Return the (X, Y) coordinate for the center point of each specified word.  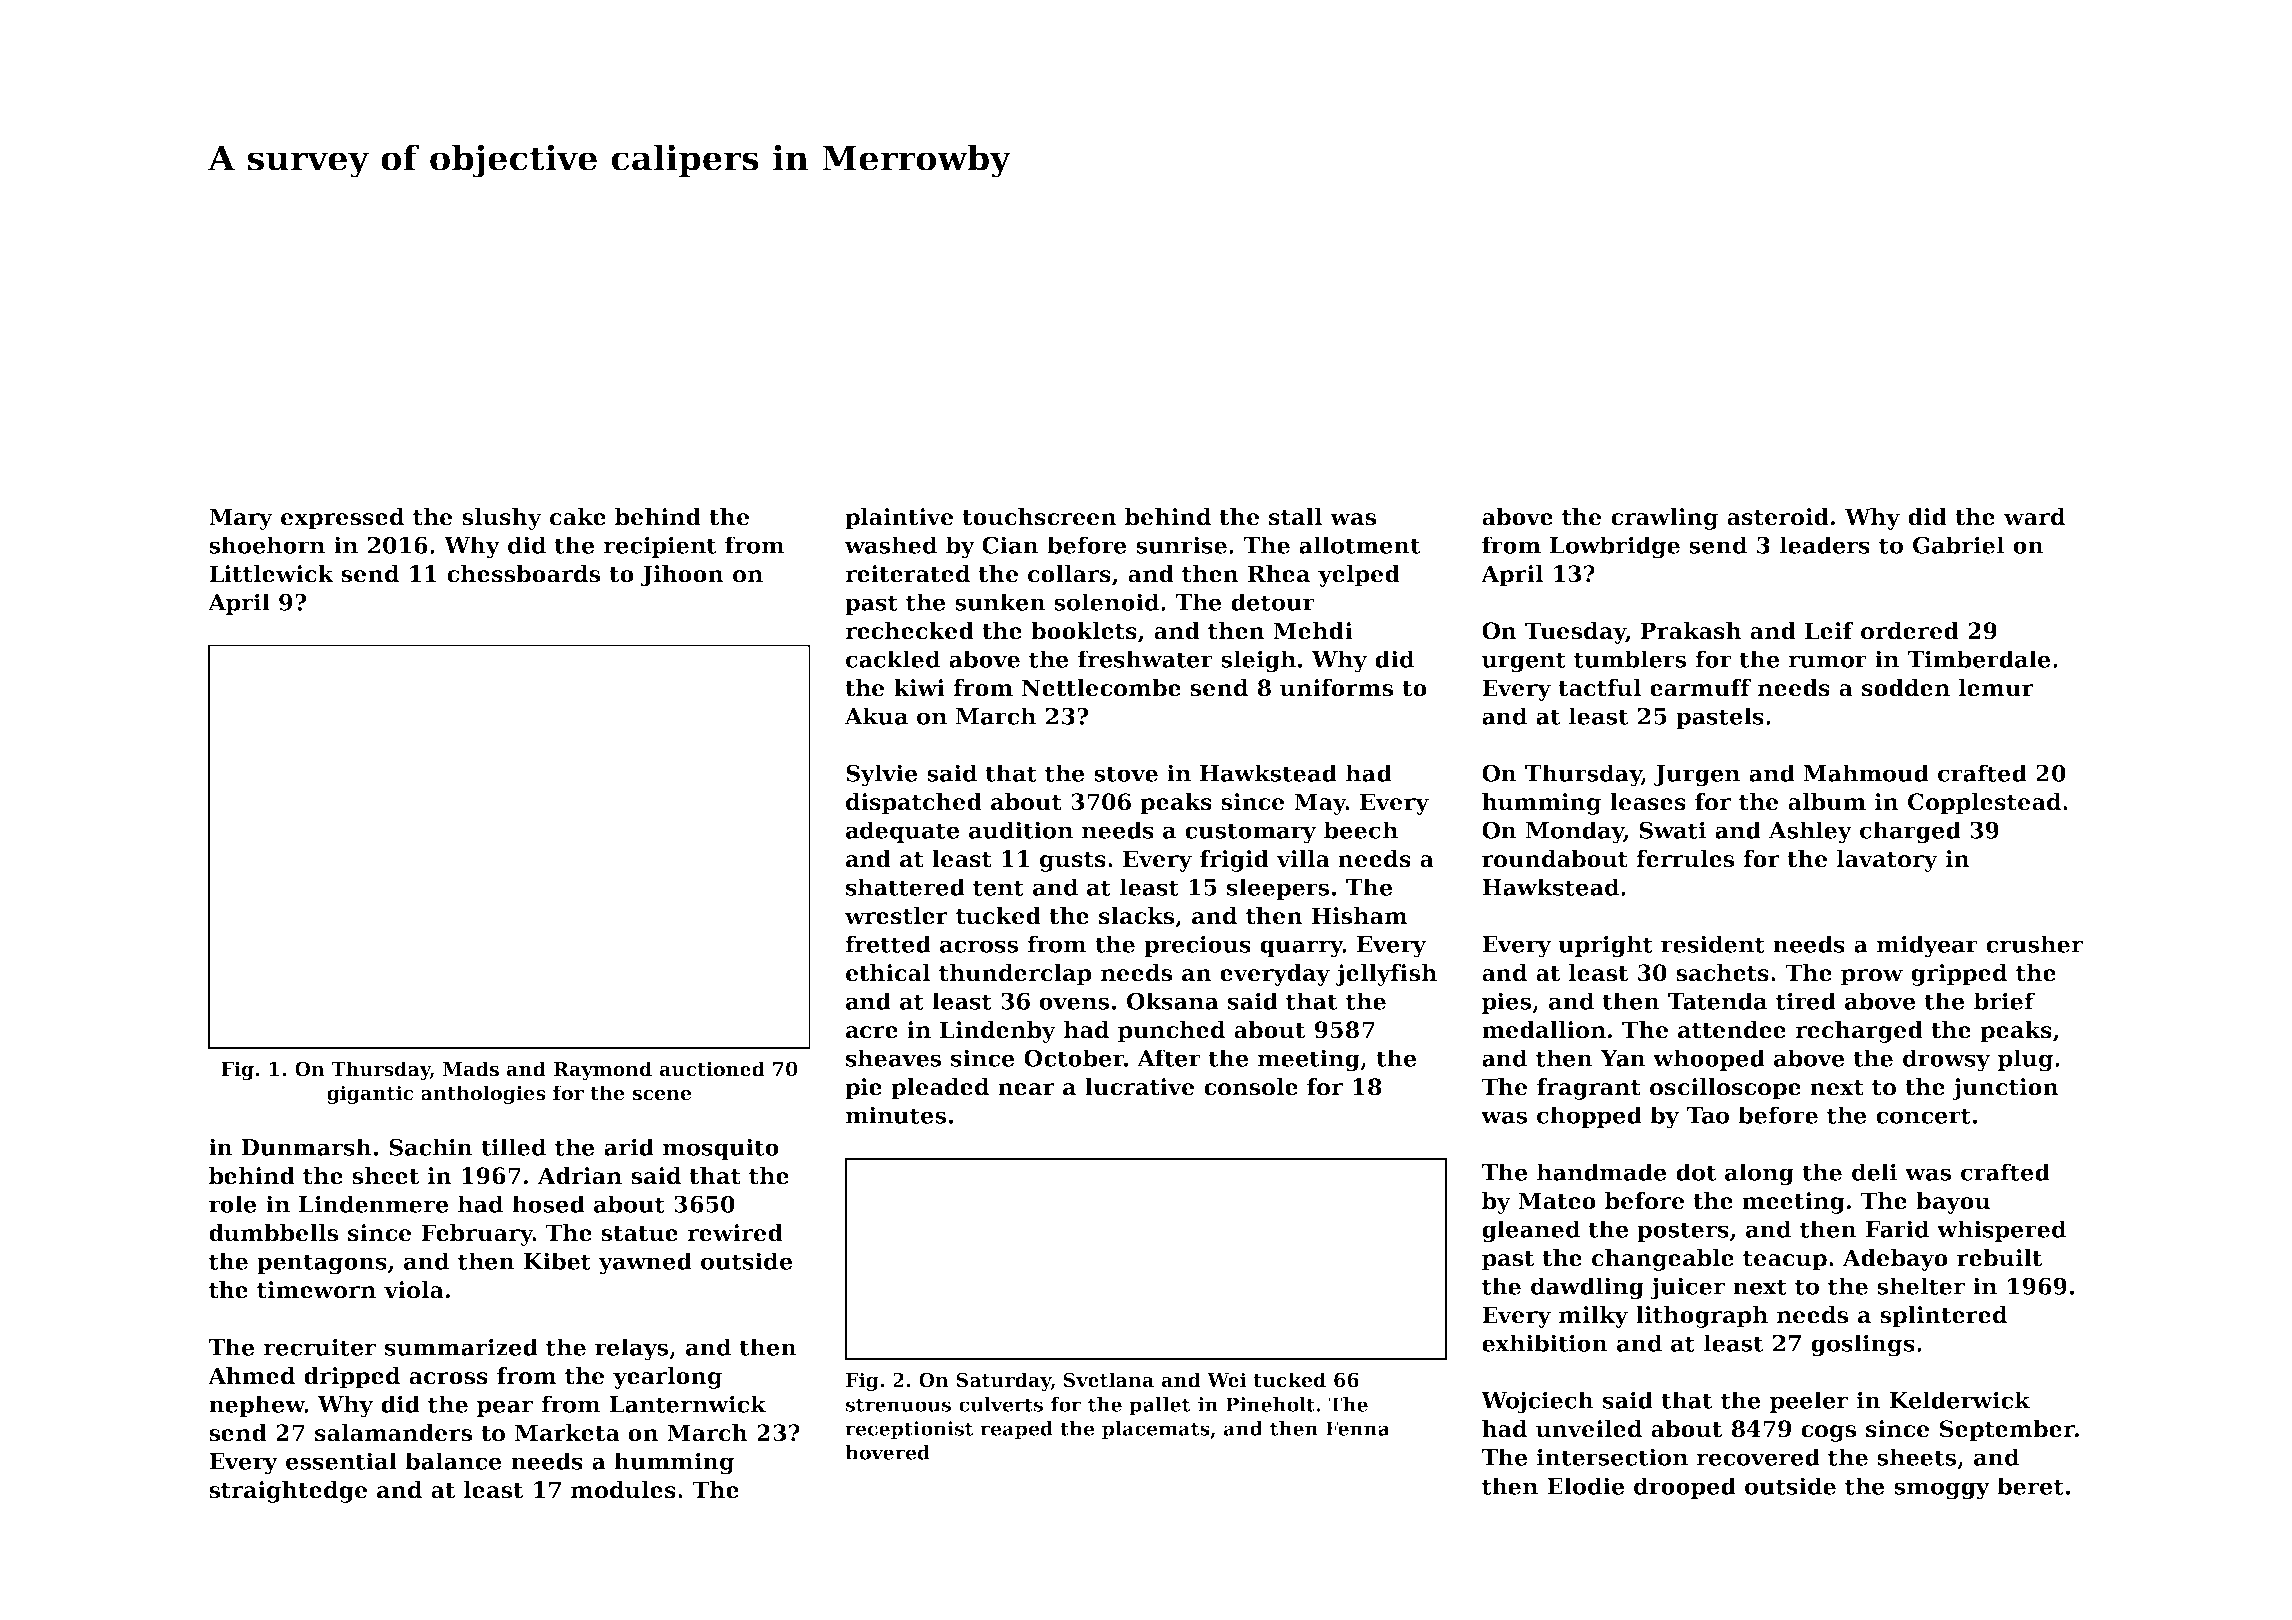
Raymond (603, 1070)
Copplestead (1984, 804)
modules (623, 1490)
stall (1295, 517)
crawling (1664, 519)
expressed (342, 519)
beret (2030, 1486)
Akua (876, 716)
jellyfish (1386, 975)
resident (1713, 944)
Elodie (1586, 1486)
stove (1126, 774)
